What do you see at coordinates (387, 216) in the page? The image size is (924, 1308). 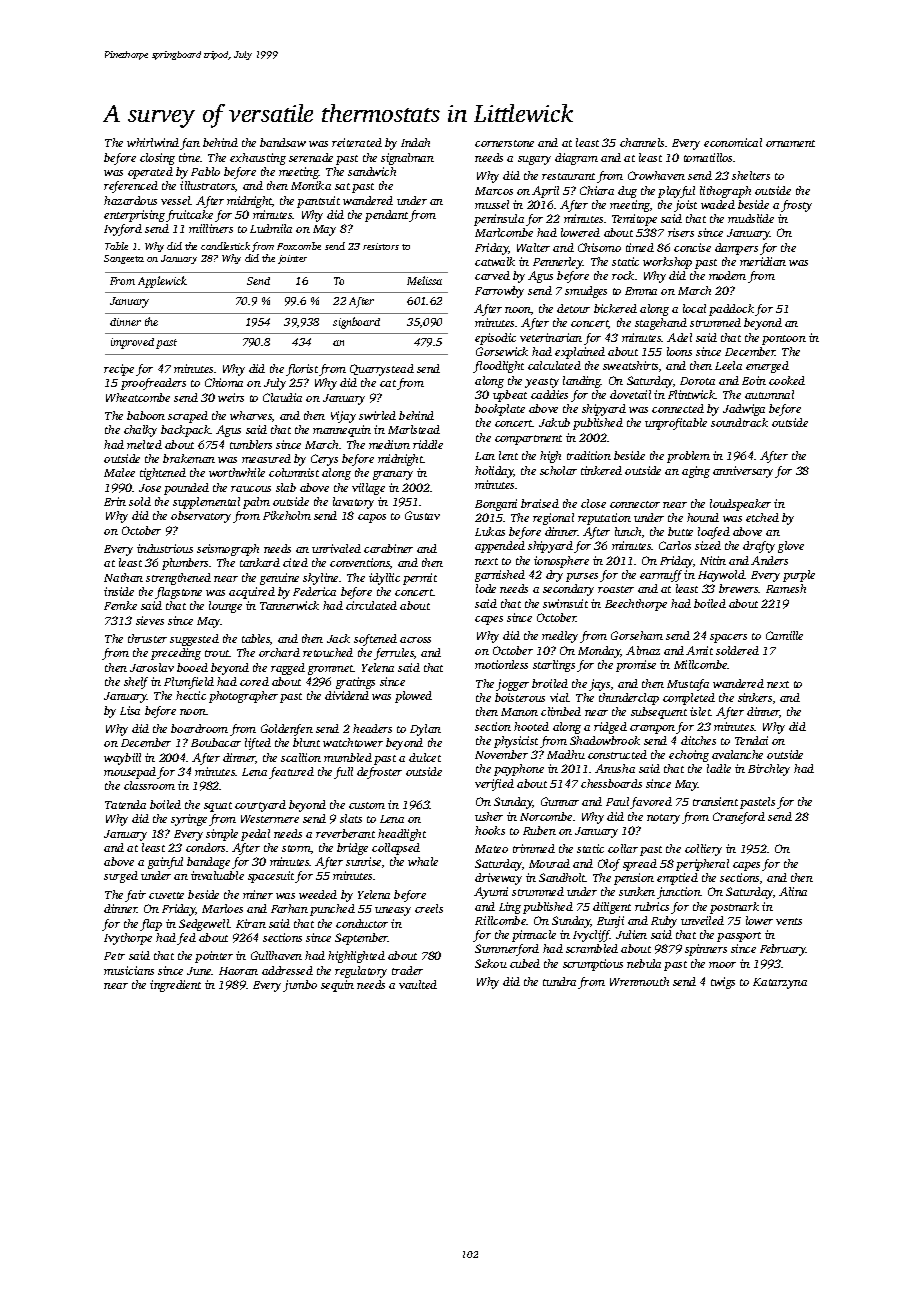 I see `pendant` at bounding box center [387, 216].
